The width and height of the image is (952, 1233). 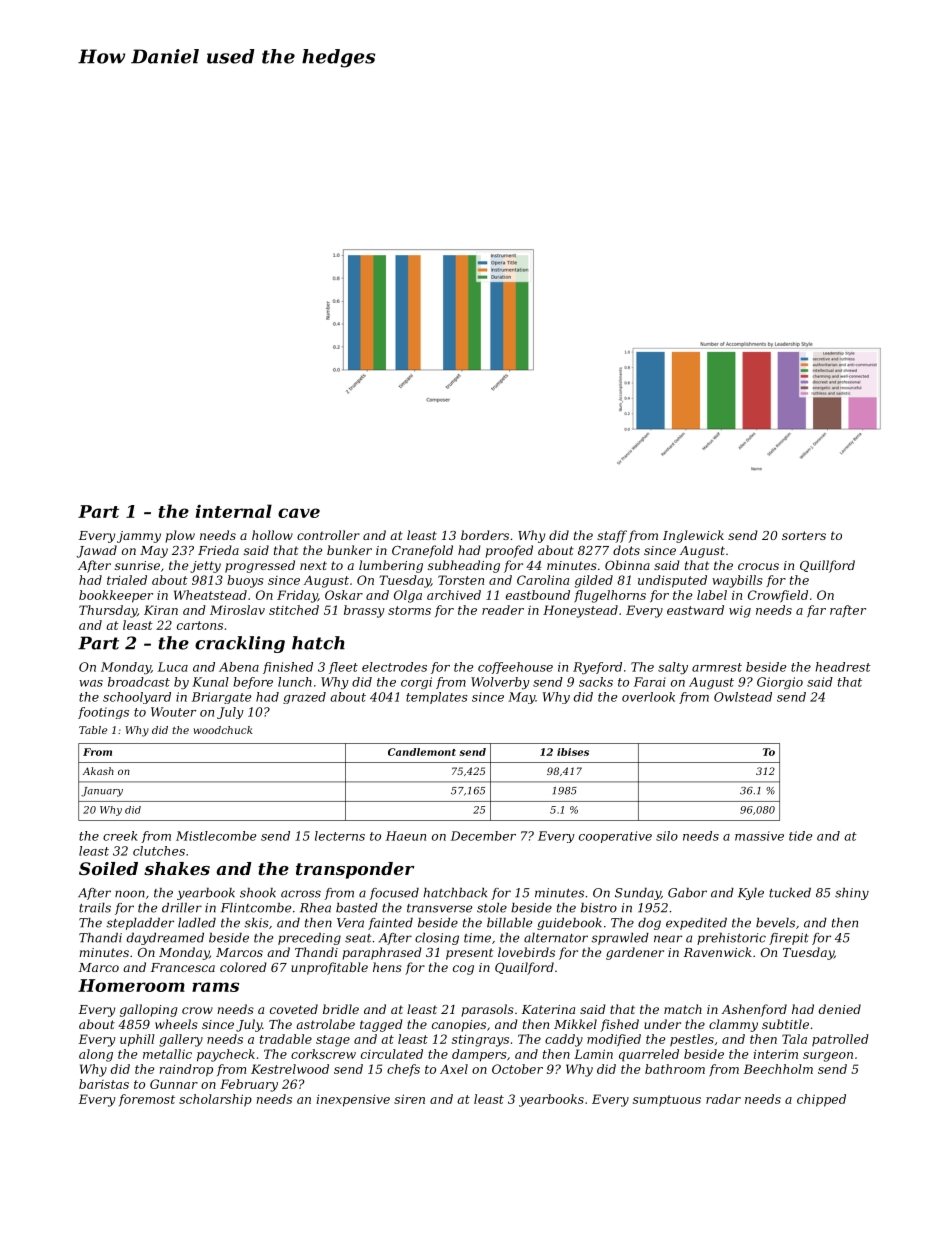 What do you see at coordinates (573, 752) in the image?
I see `ibises` at bounding box center [573, 752].
